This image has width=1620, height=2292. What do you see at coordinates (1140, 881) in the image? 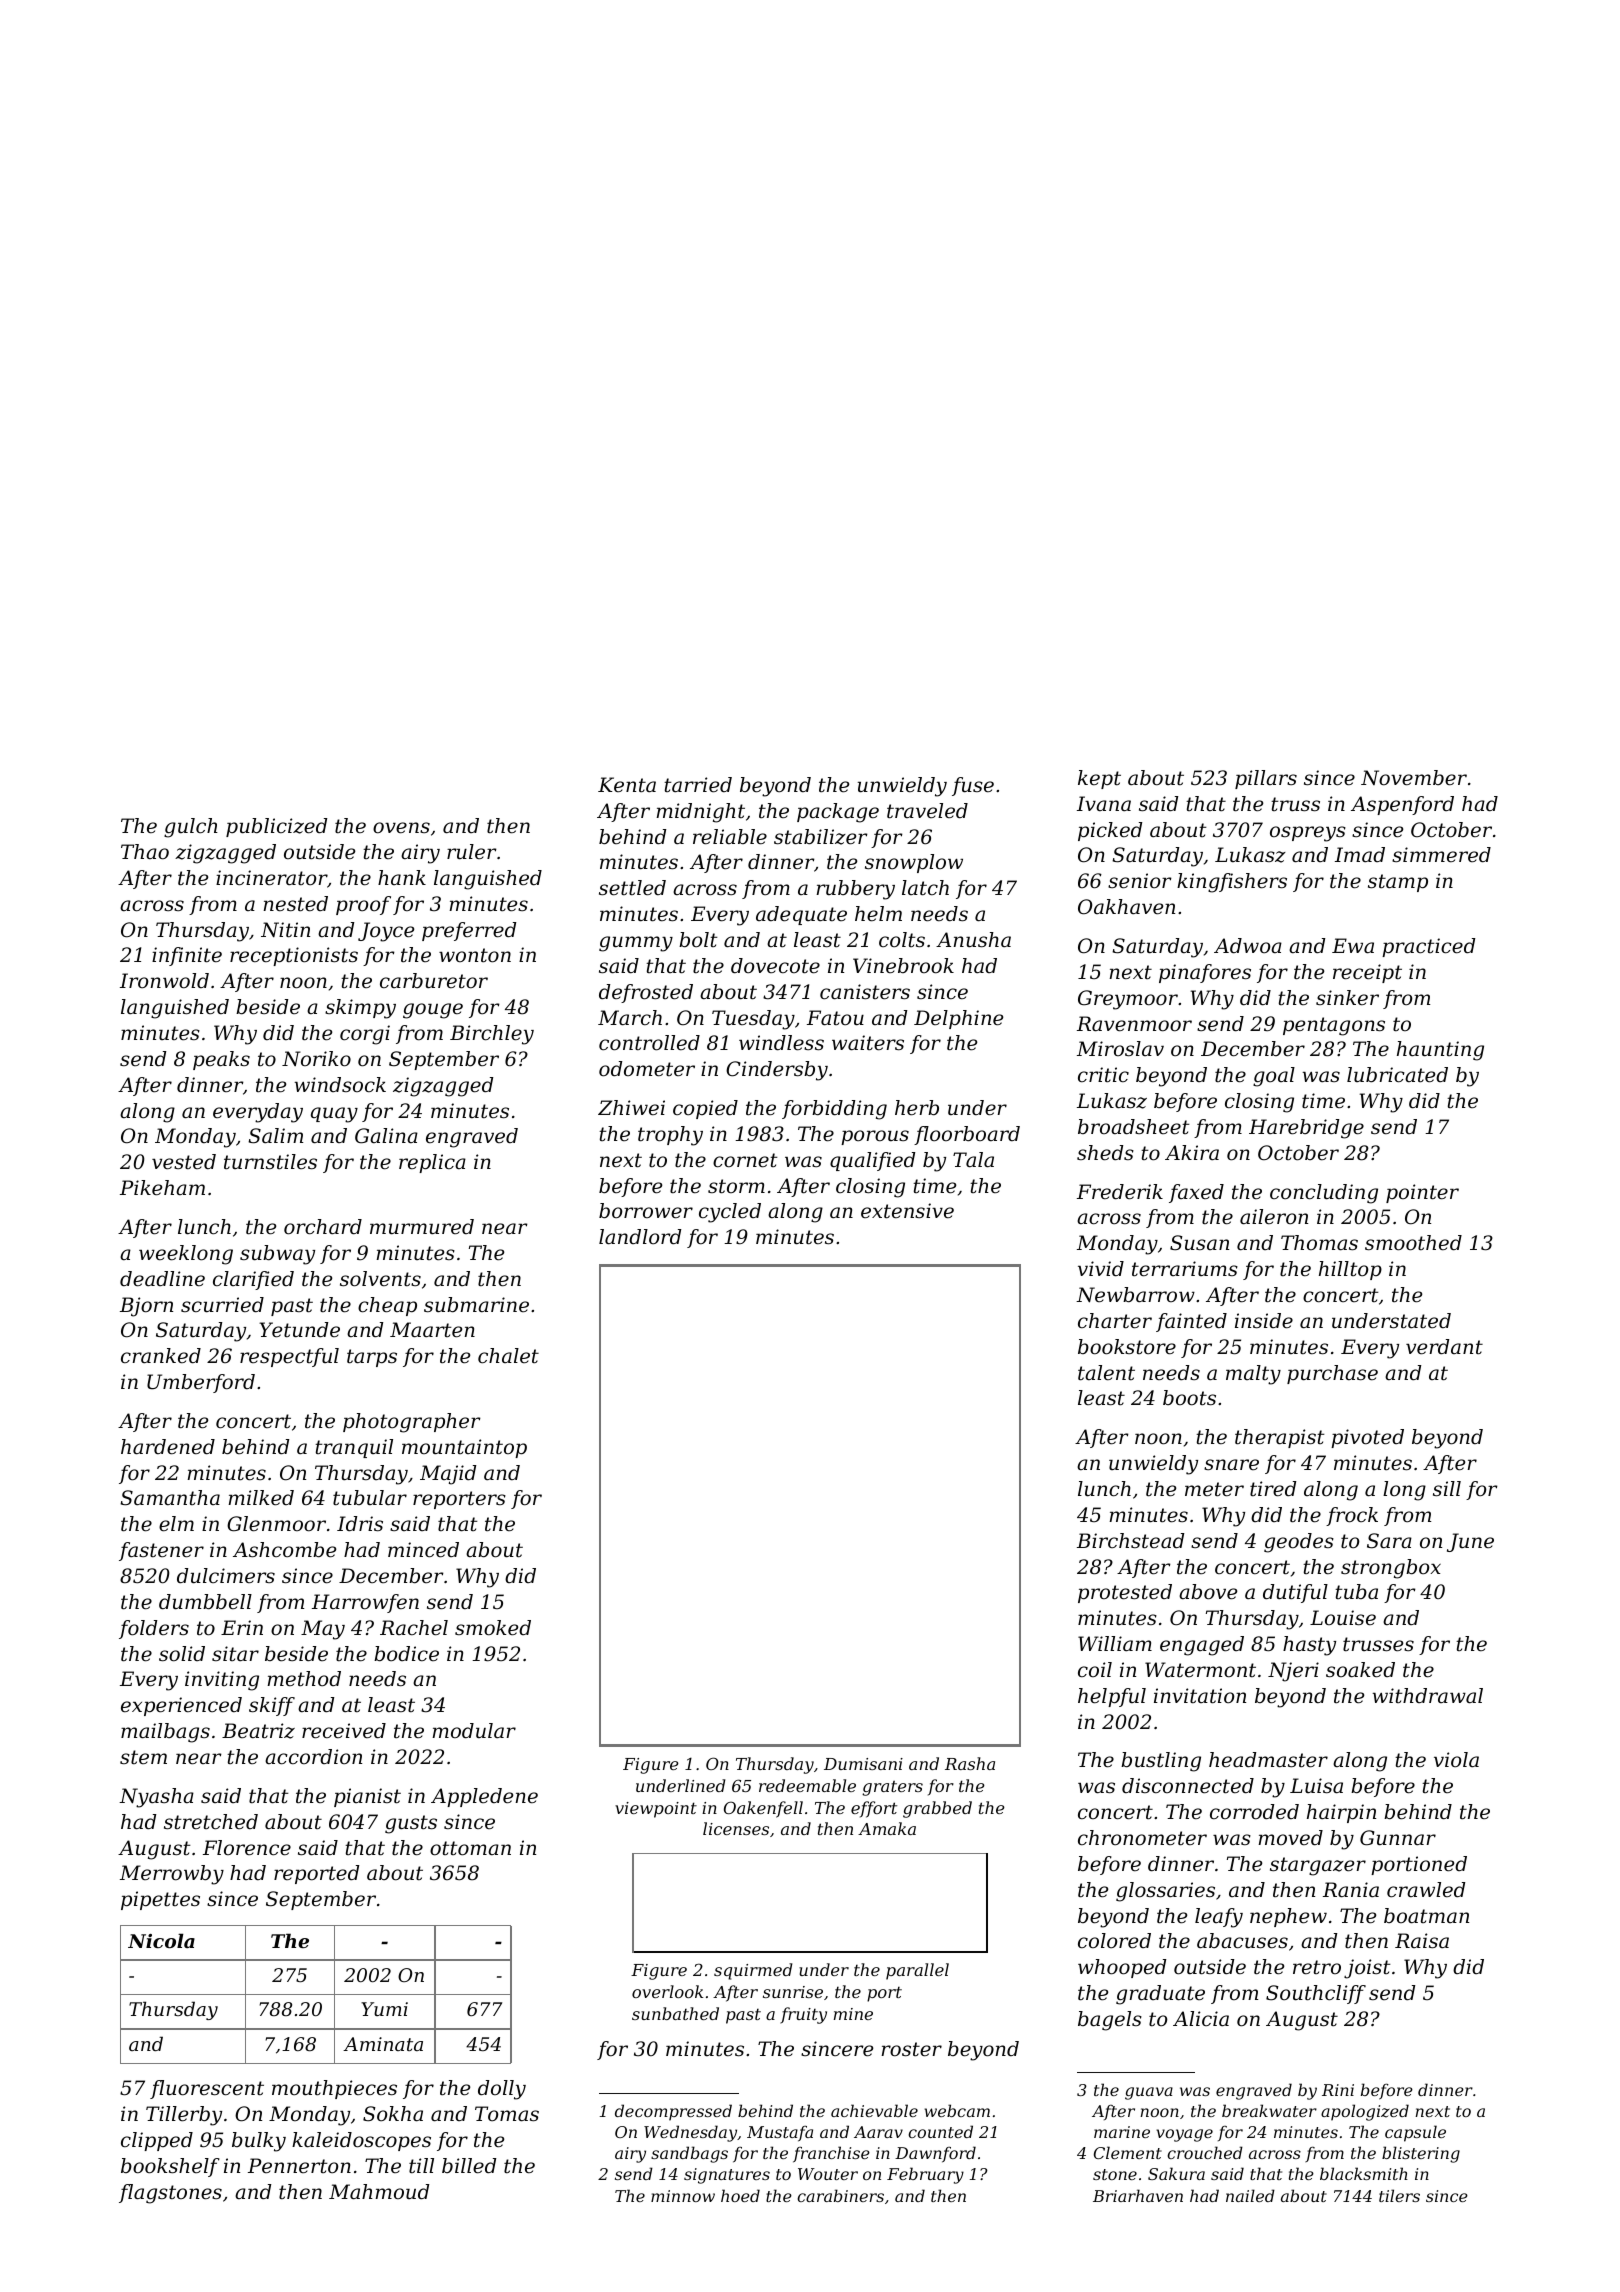
I see `senior` at bounding box center [1140, 881].
